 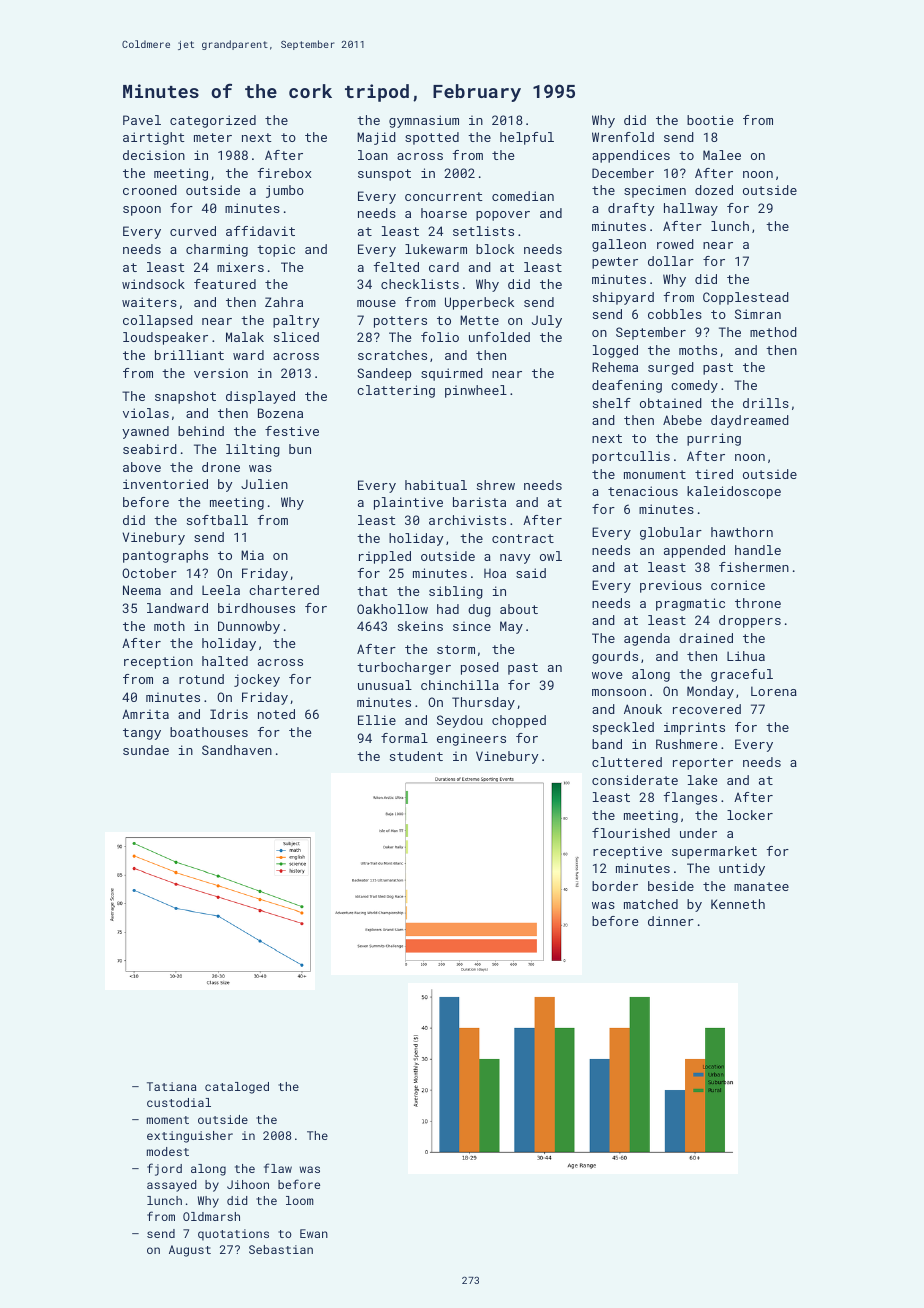 I want to click on droppers, so click(x=750, y=621).
